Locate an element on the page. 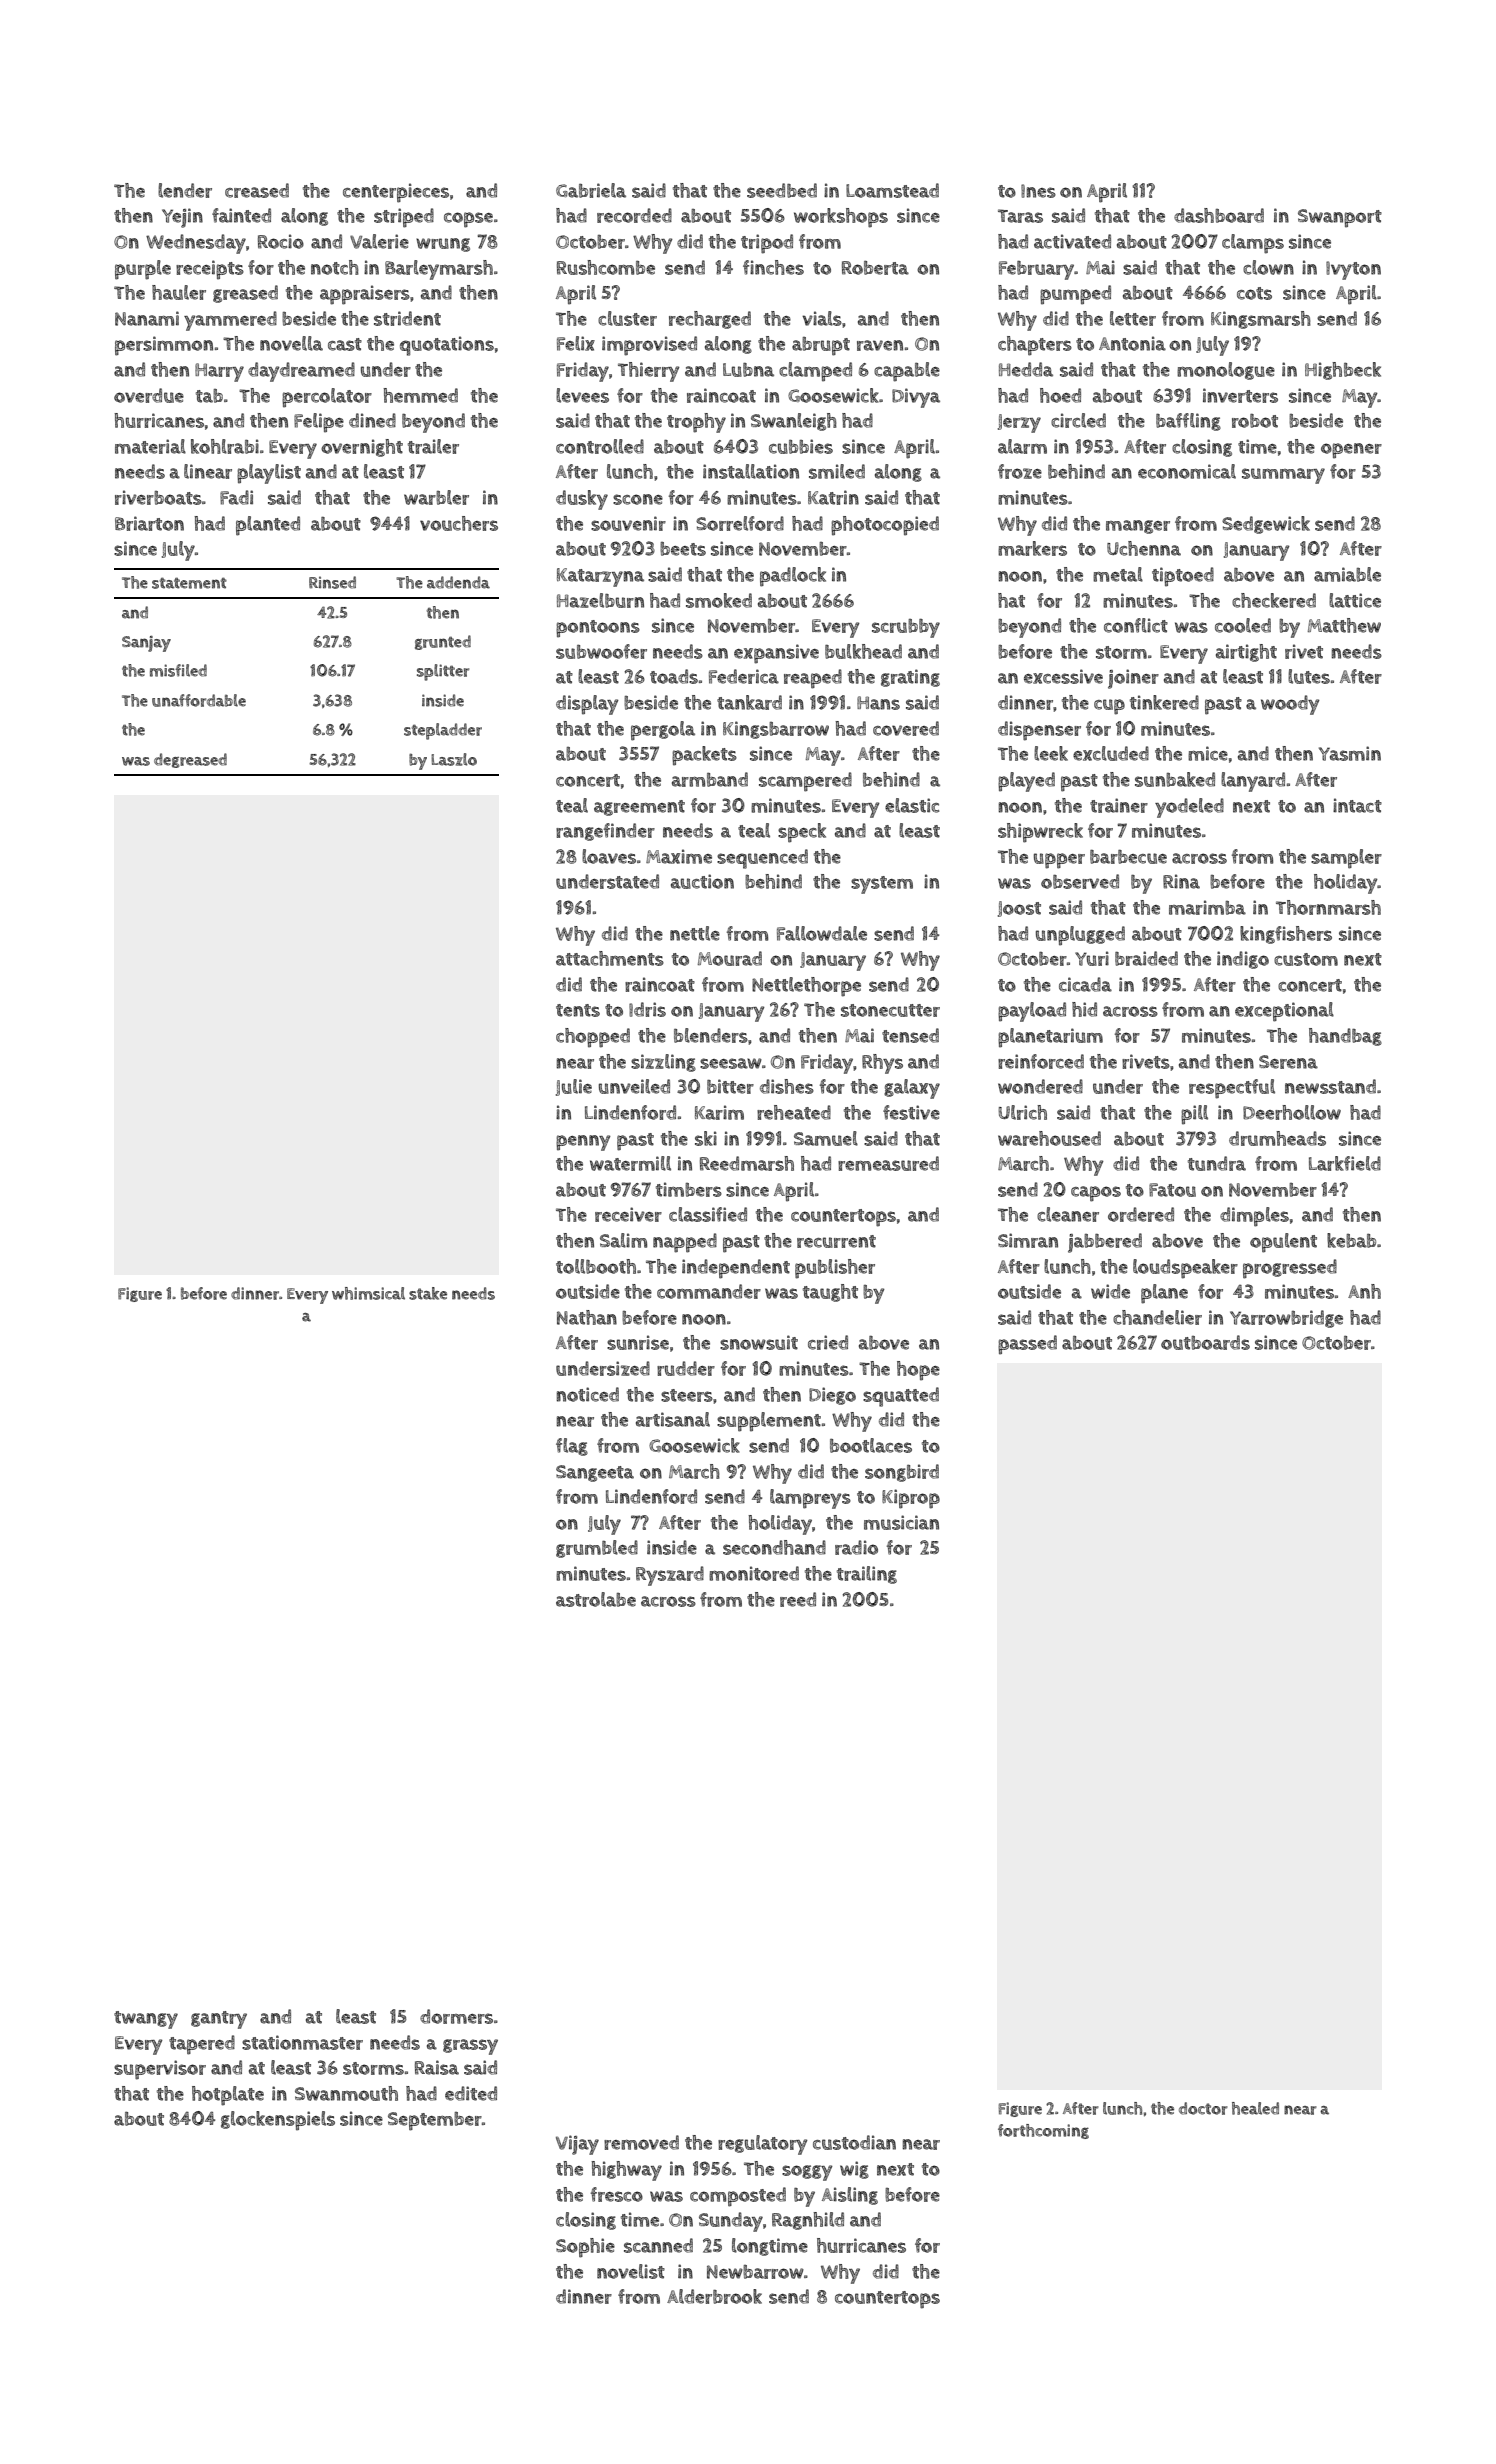  trailing is located at coordinates (867, 1575).
